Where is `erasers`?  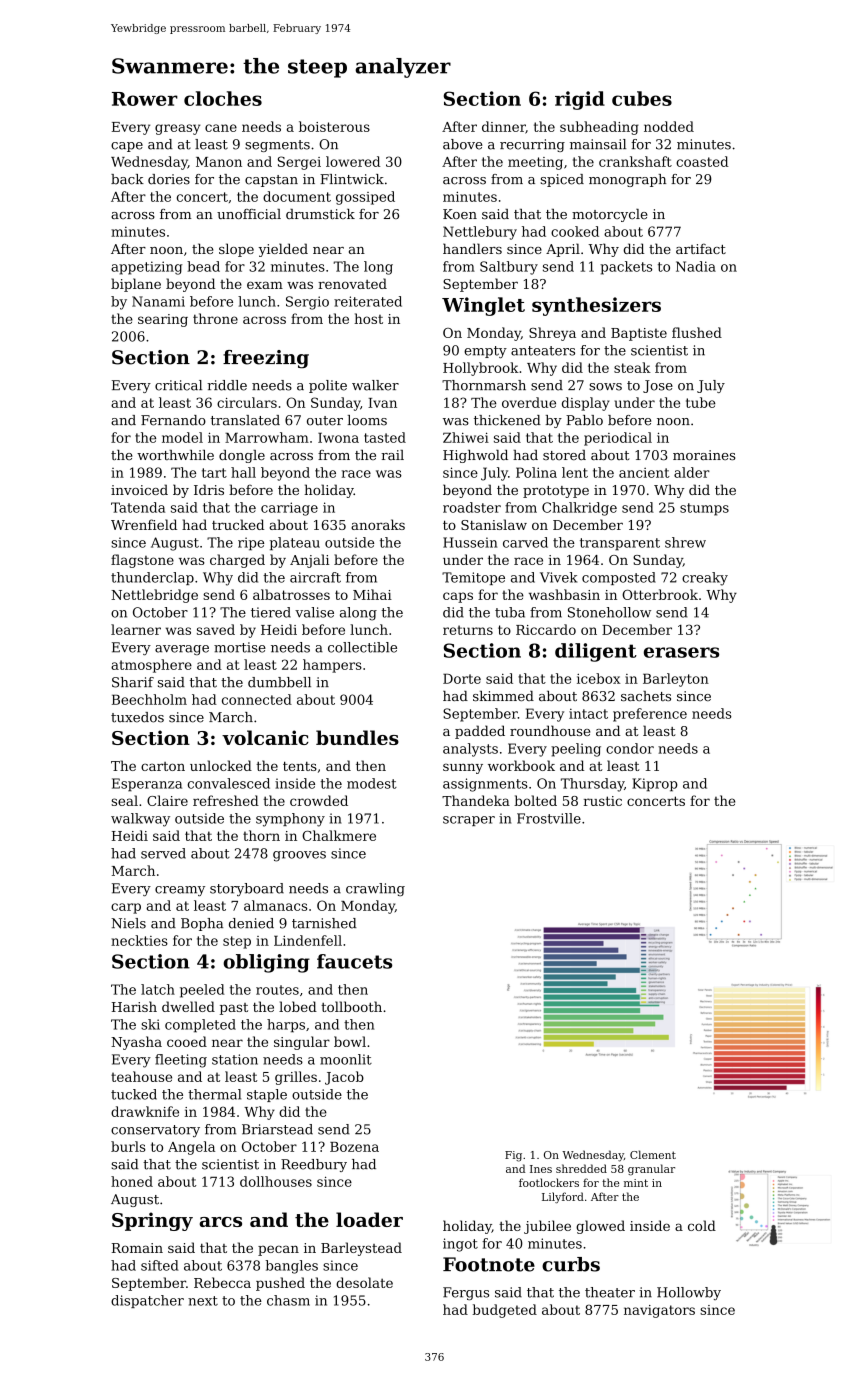
erasers is located at coordinates (681, 652).
